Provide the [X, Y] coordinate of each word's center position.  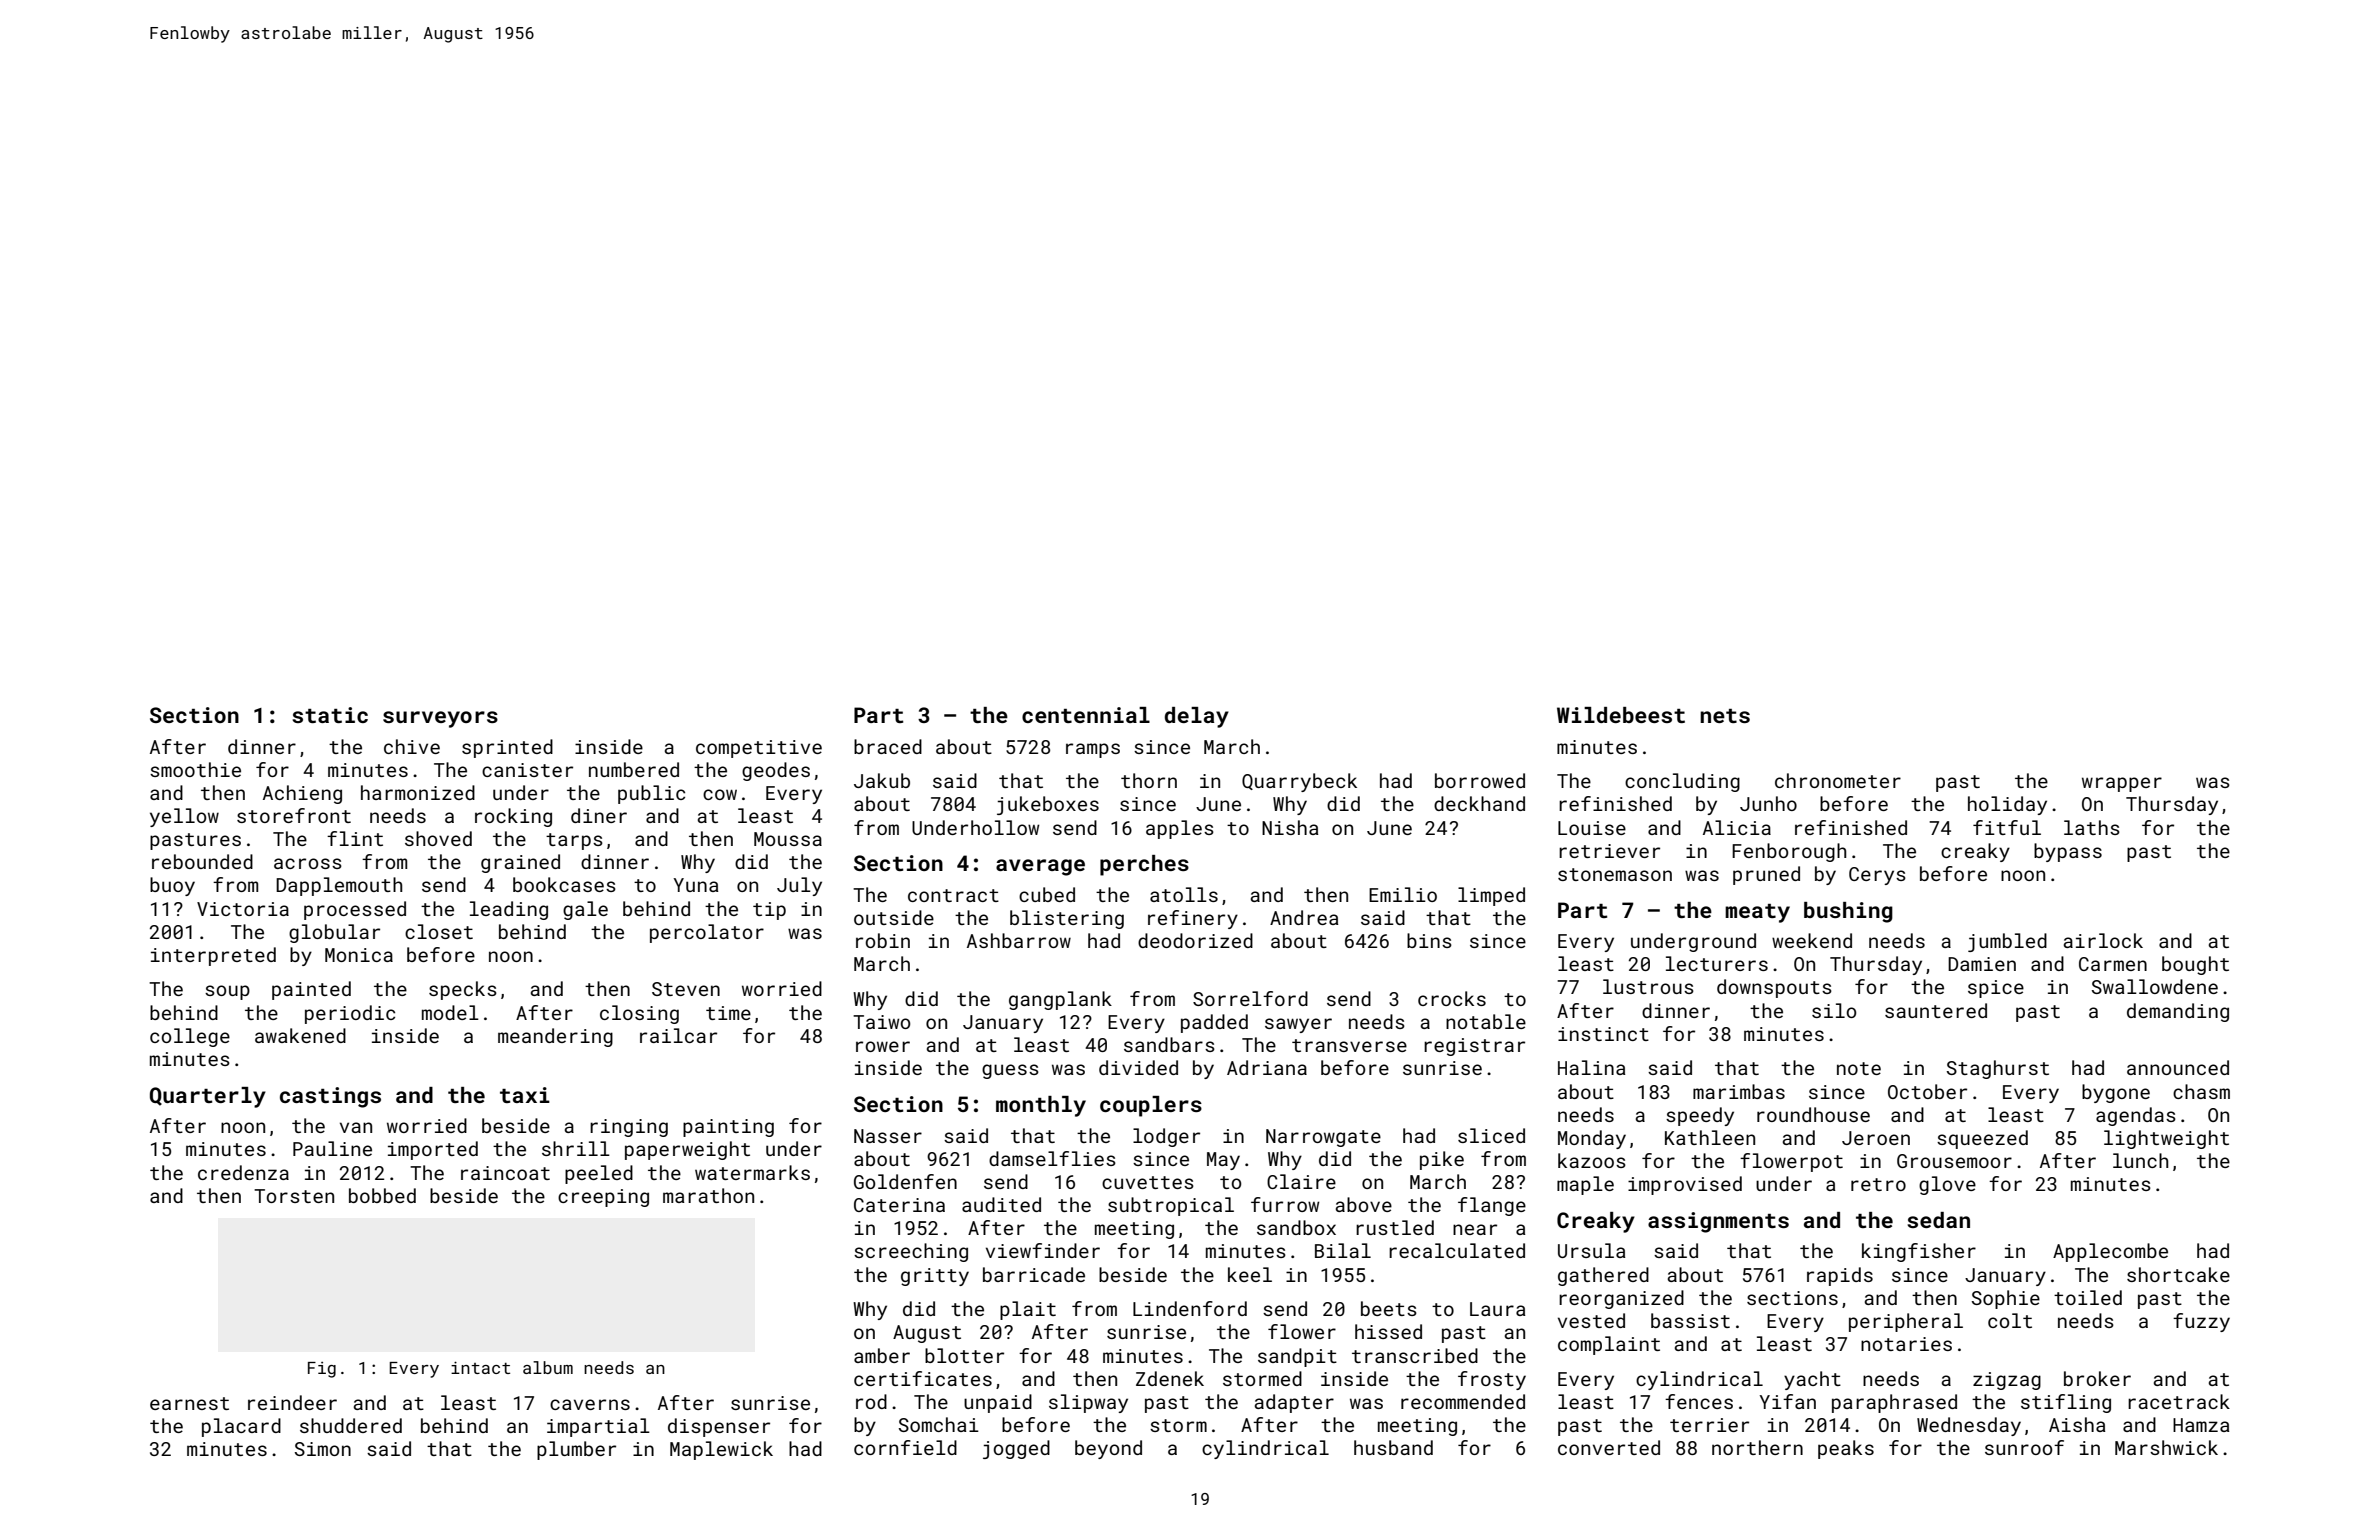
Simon [323, 1449]
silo [1834, 1010]
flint [355, 838]
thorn [1149, 780]
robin [883, 940]
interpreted [213, 956]
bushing [1848, 912]
